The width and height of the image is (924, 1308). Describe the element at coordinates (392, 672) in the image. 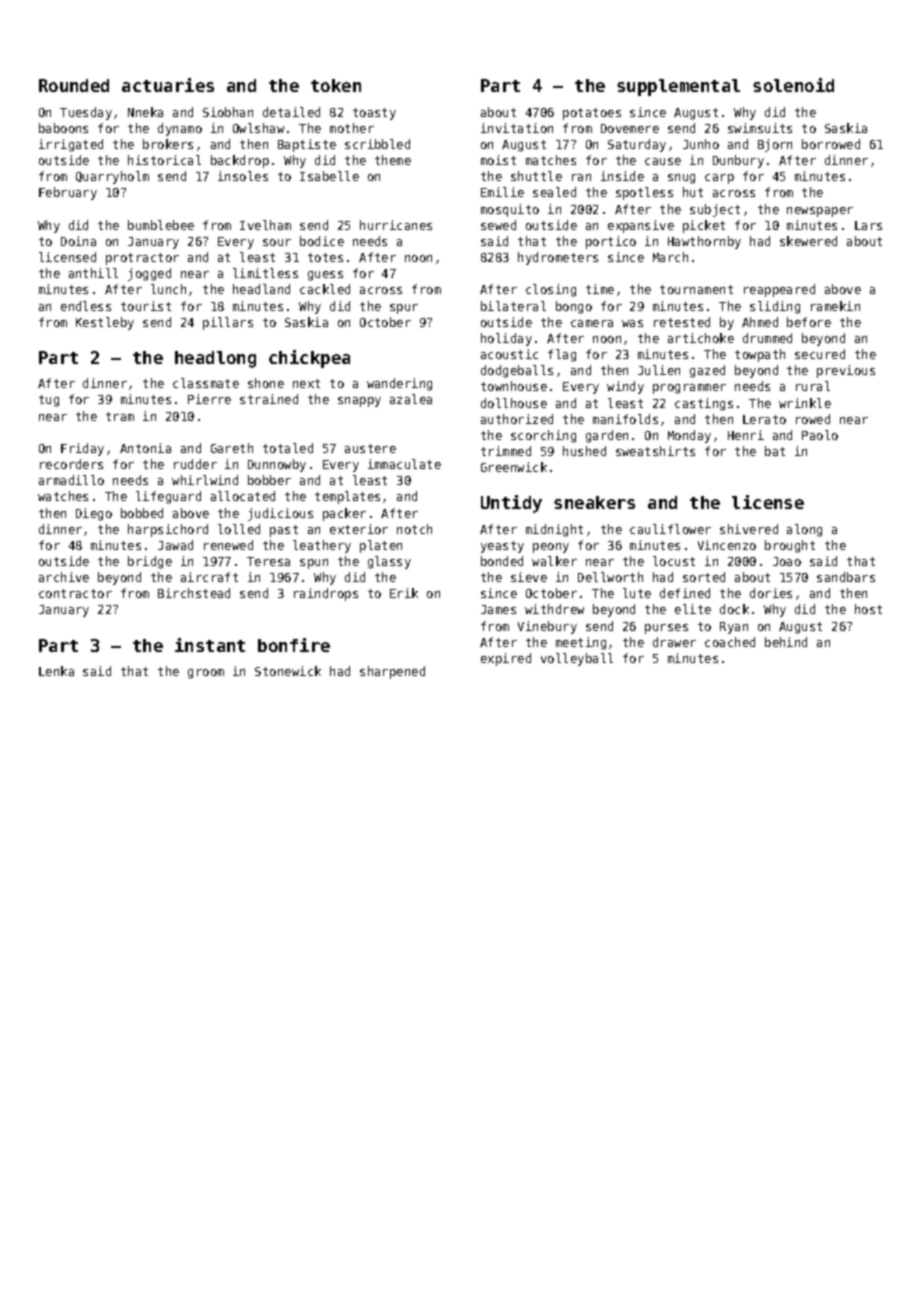

I see `sharpened` at that location.
